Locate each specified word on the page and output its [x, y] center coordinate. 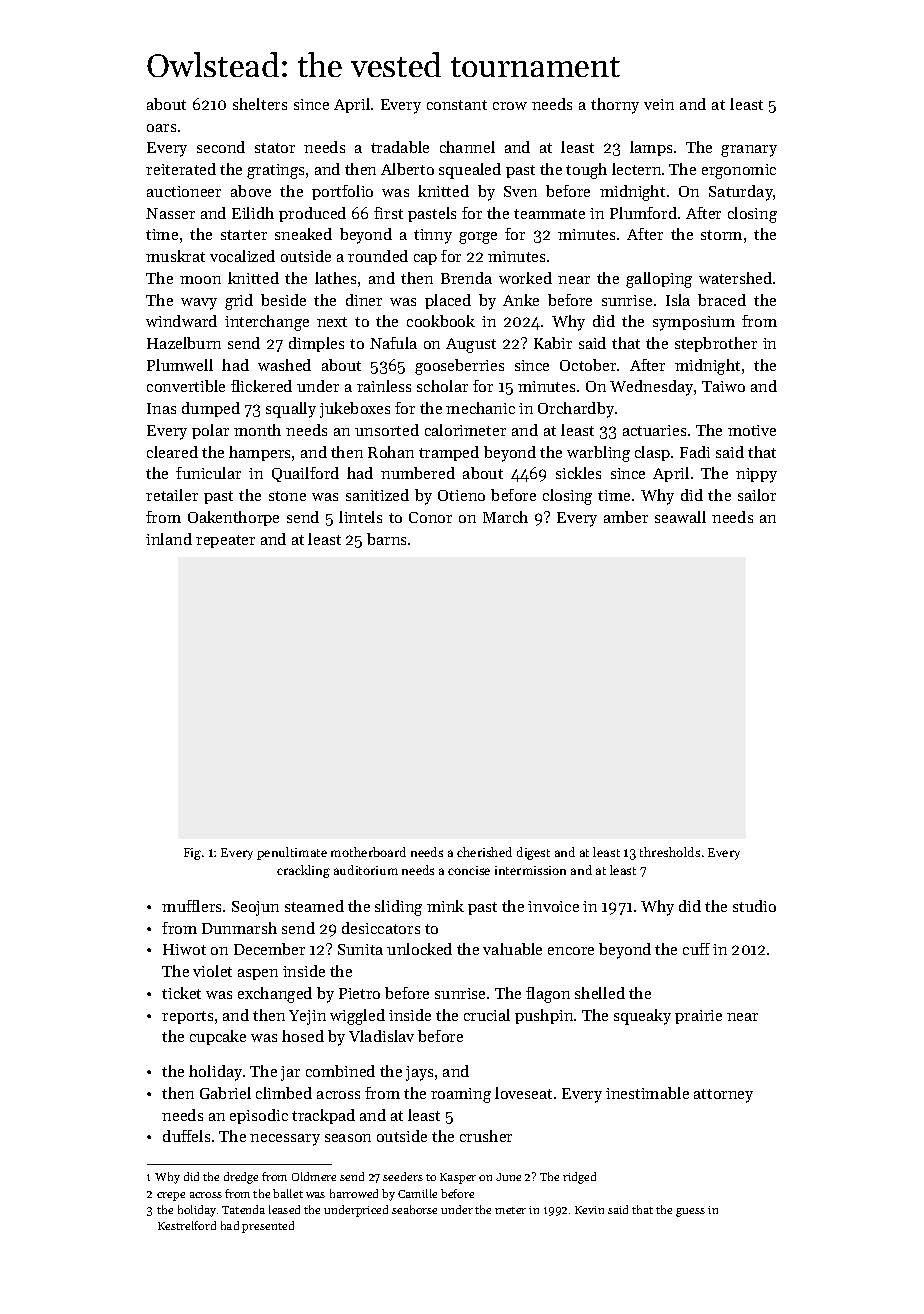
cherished [484, 852]
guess [690, 1212]
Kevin [589, 1210]
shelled [600, 993]
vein [659, 104]
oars [161, 128]
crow [510, 106]
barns [386, 539]
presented [268, 1227]
